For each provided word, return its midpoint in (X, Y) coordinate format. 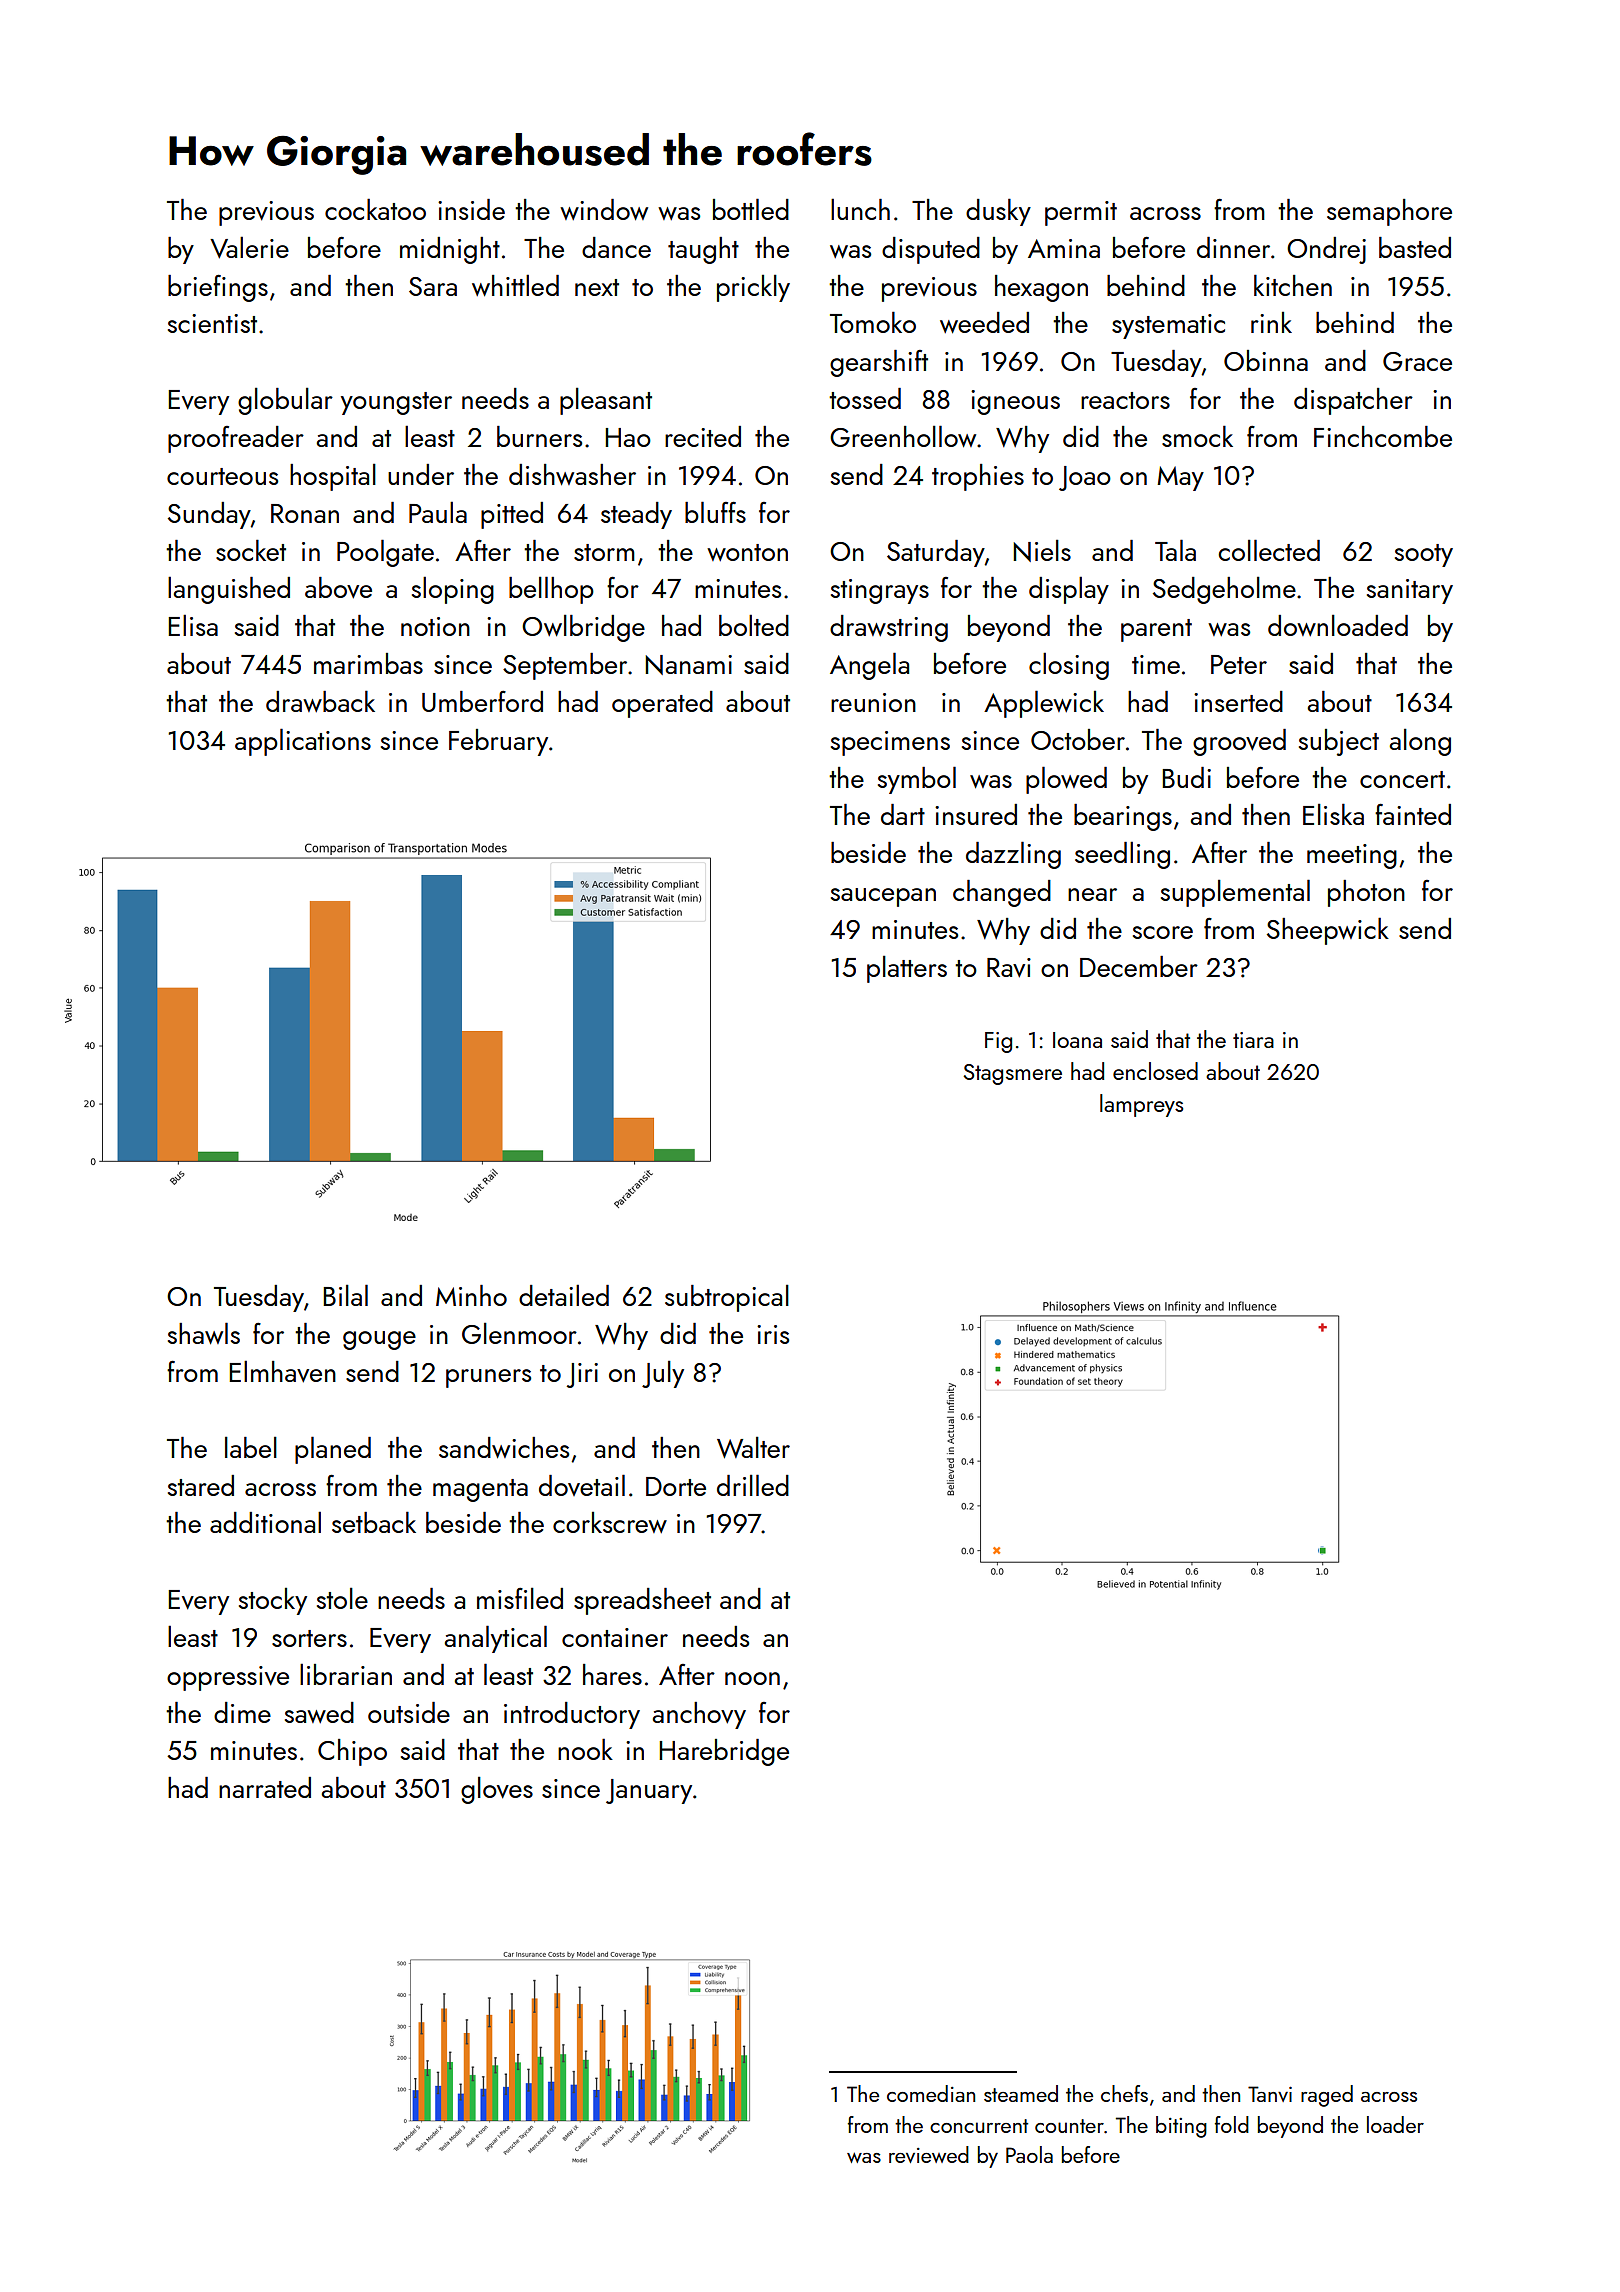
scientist (212, 323)
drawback (320, 701)
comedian (931, 2093)
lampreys (1141, 1105)
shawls (204, 1333)
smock (1197, 436)
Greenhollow (903, 436)
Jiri (582, 1375)
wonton (747, 552)
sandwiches (504, 1448)
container (615, 1637)
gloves (497, 1790)
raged (1327, 2096)
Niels (1042, 550)
